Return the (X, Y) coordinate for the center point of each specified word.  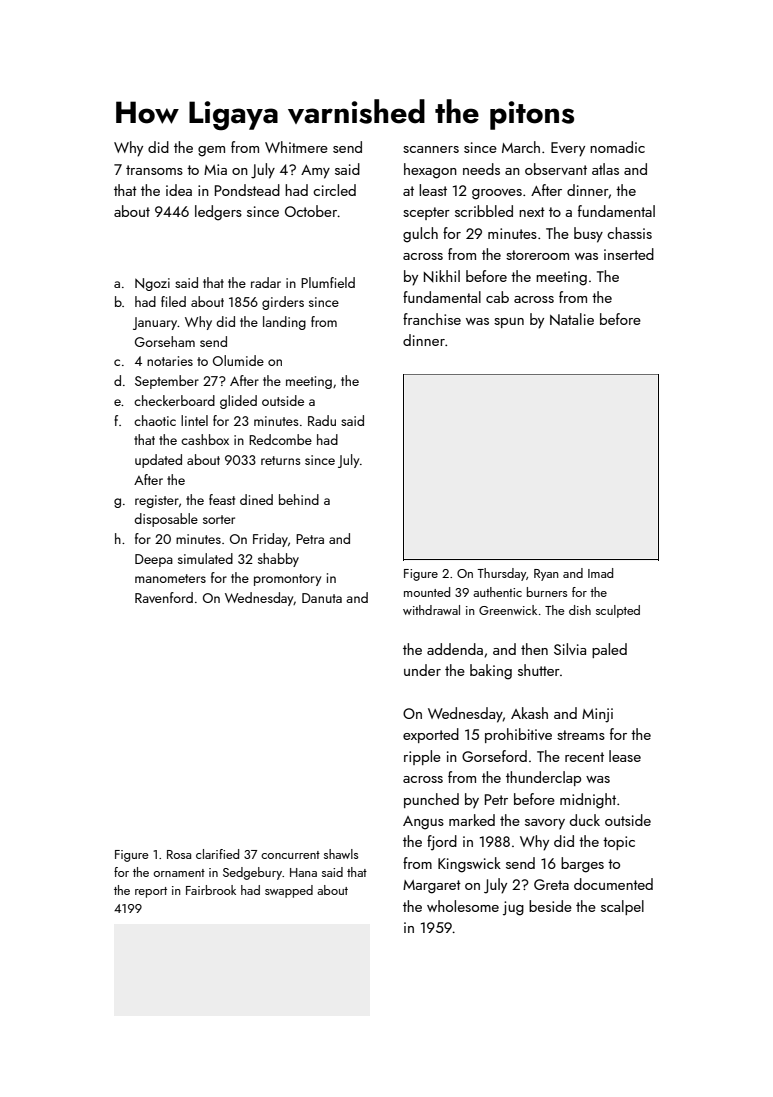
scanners (431, 149)
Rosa (179, 854)
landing (284, 323)
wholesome (463, 906)
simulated (205, 558)
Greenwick (508, 610)
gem (211, 151)
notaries (170, 361)
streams (581, 735)
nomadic (617, 147)
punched (431, 800)
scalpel (622, 907)
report (151, 892)
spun (509, 323)
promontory (287, 580)
